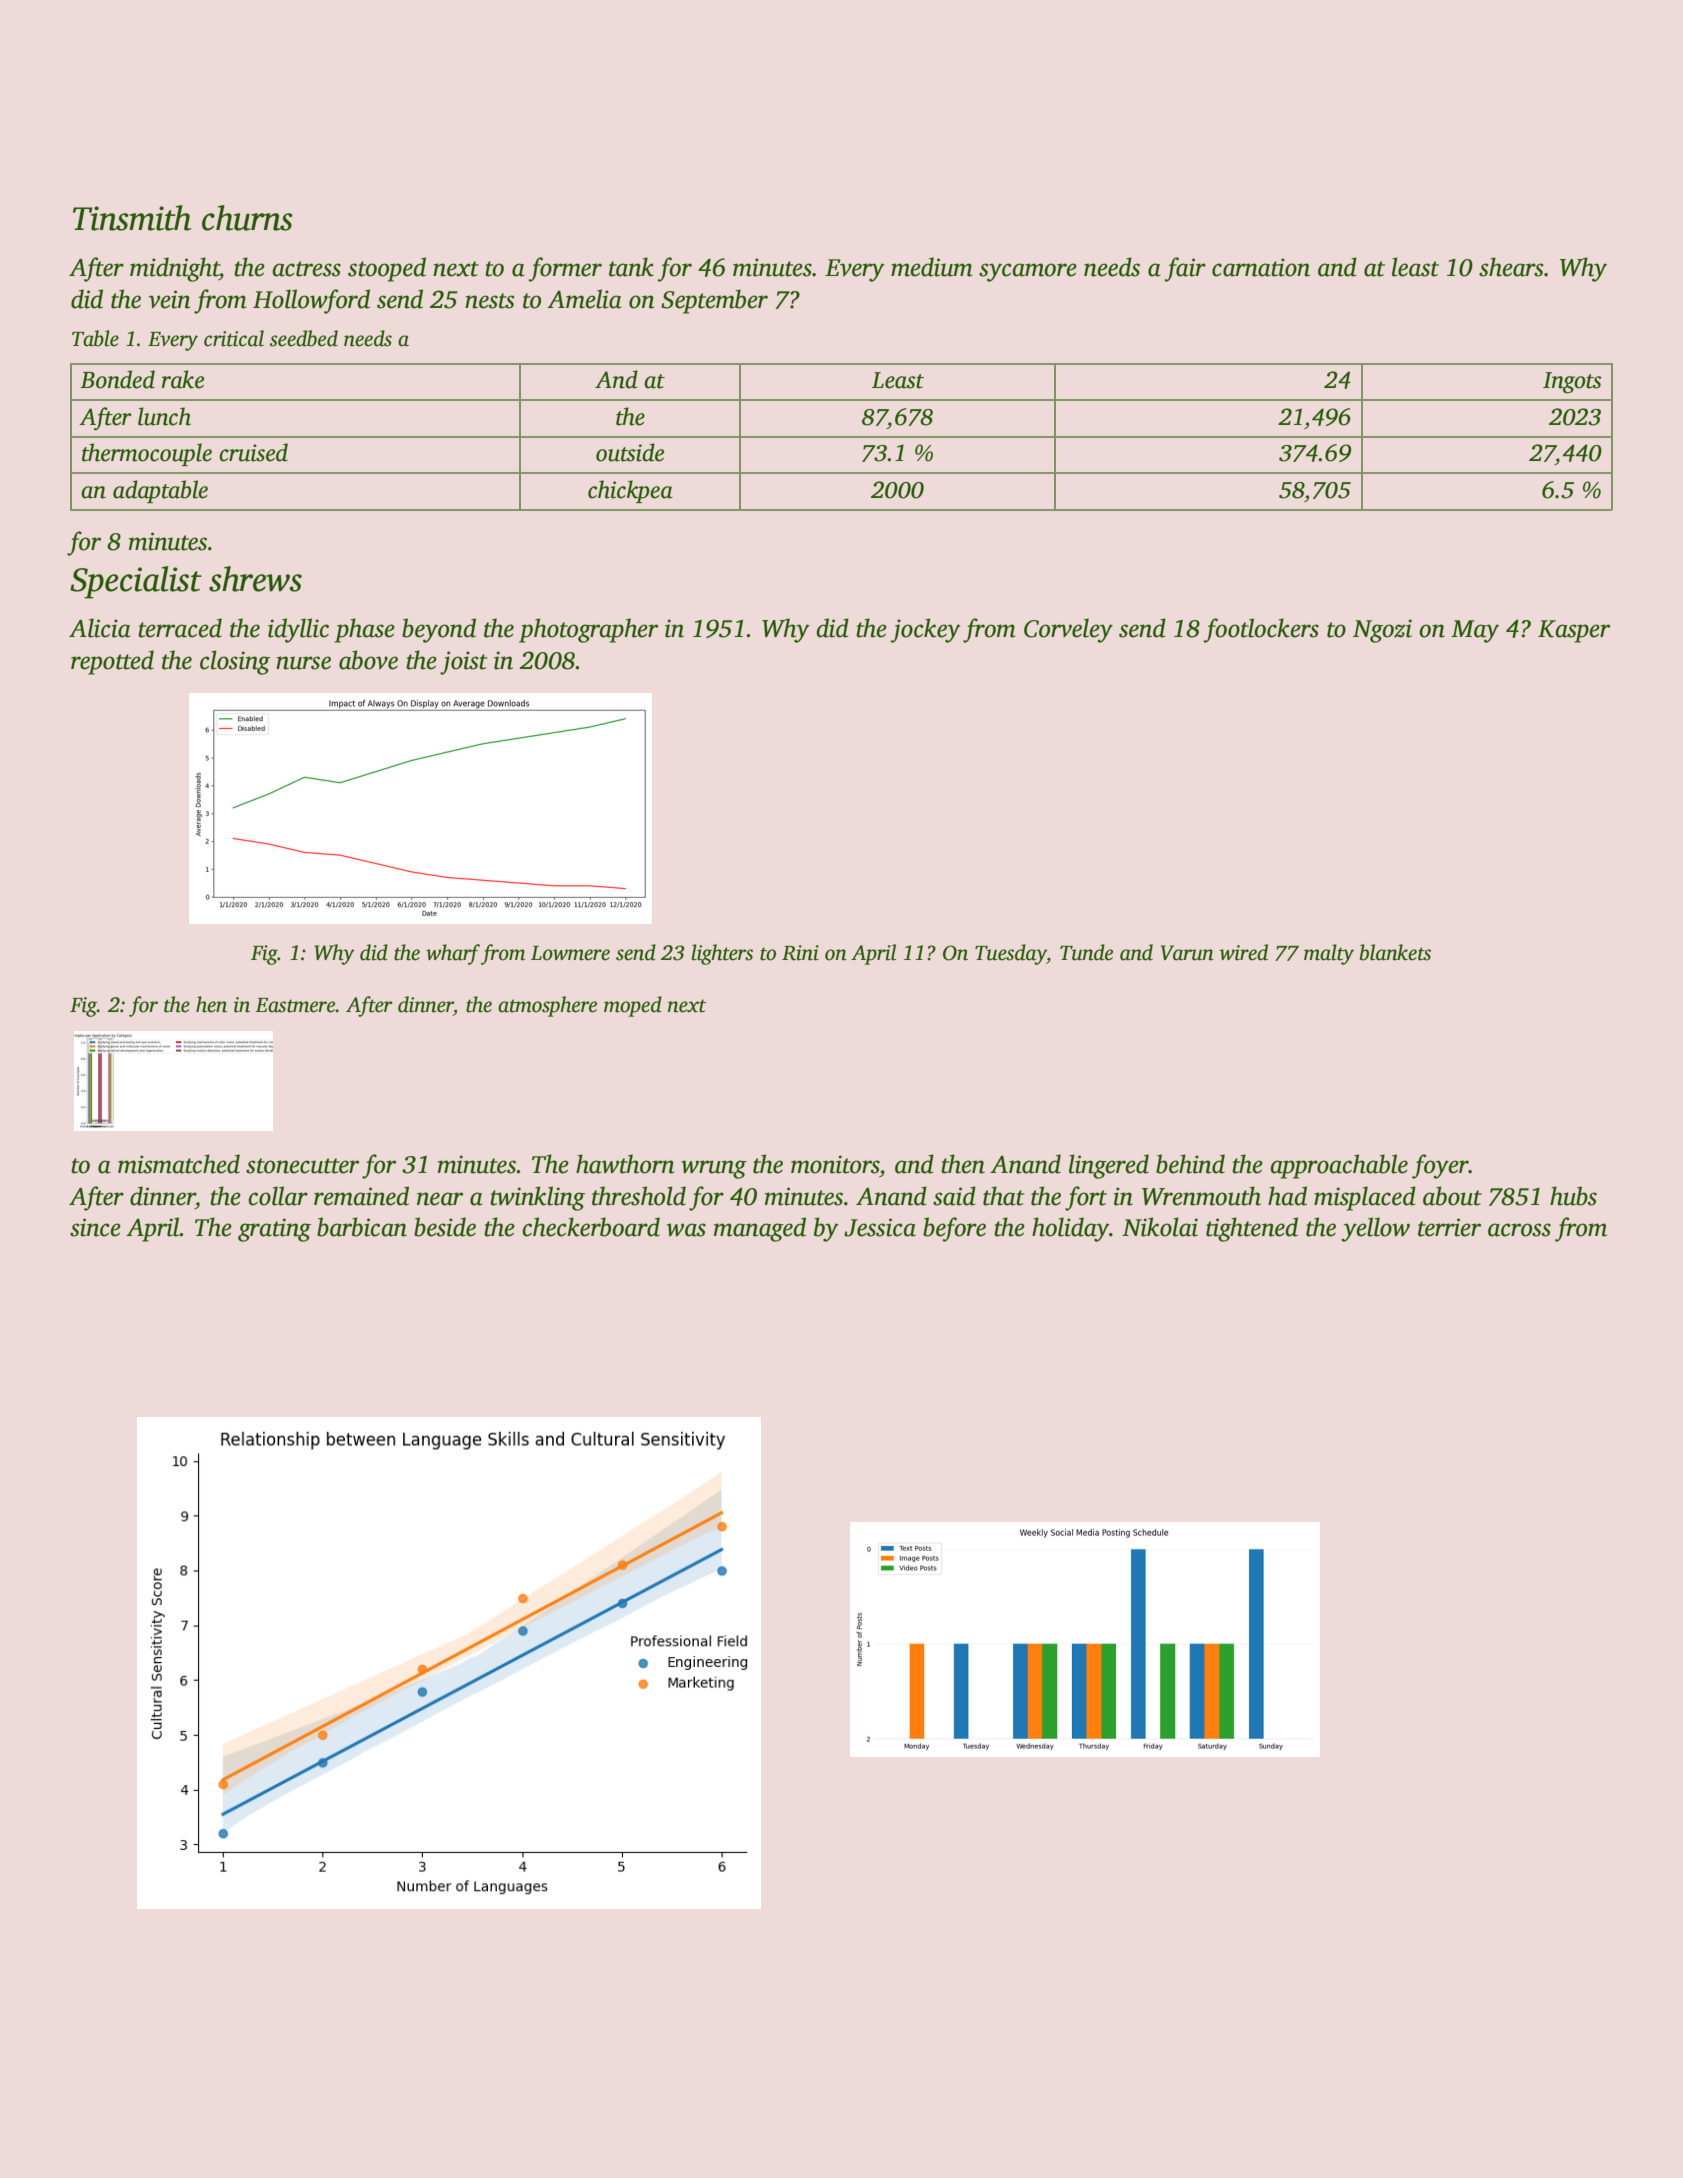  I want to click on Specialist, so click(136, 582).
